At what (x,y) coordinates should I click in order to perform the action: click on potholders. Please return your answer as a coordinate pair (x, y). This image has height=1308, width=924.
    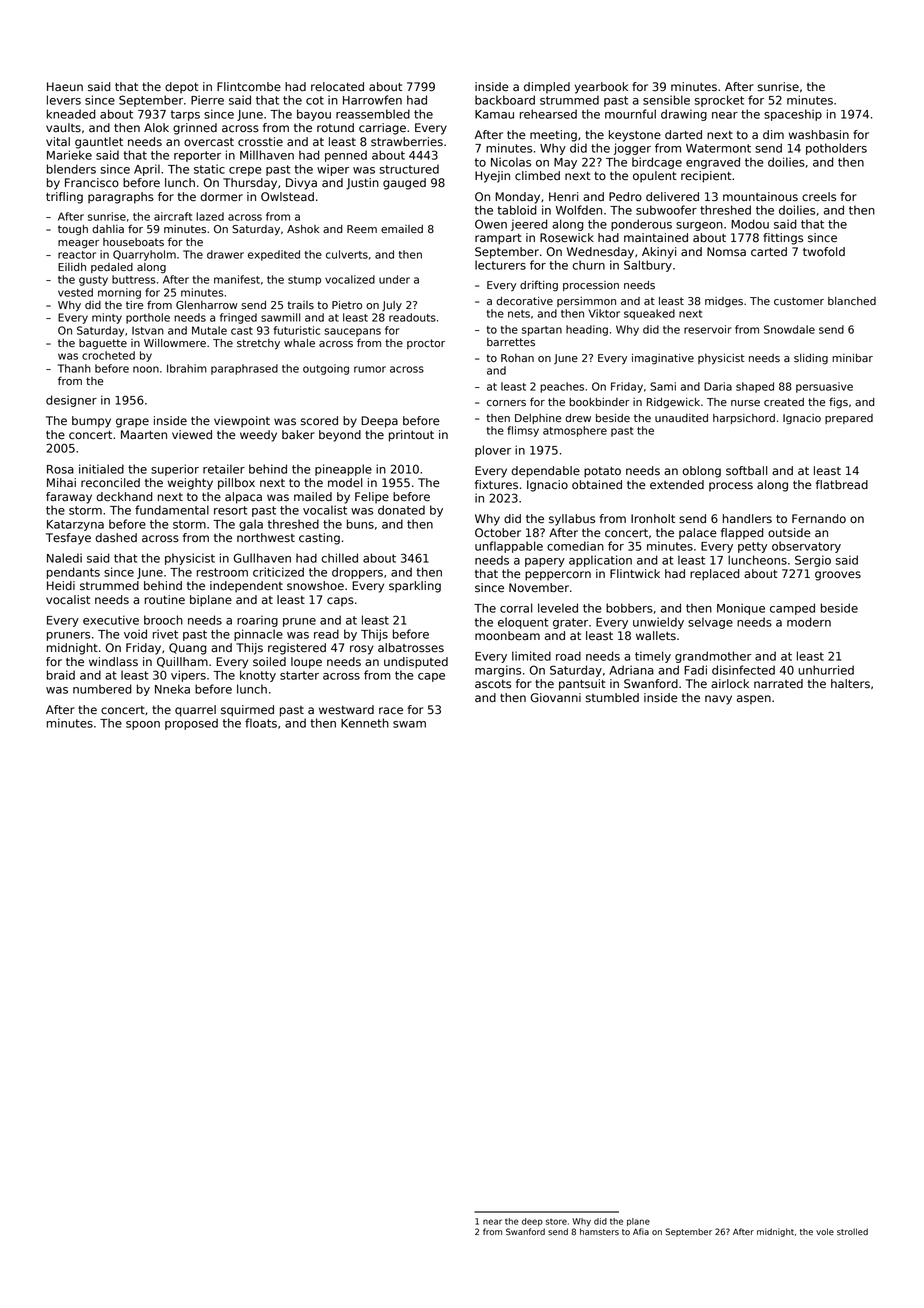
    Looking at the image, I should click on (836, 149).
